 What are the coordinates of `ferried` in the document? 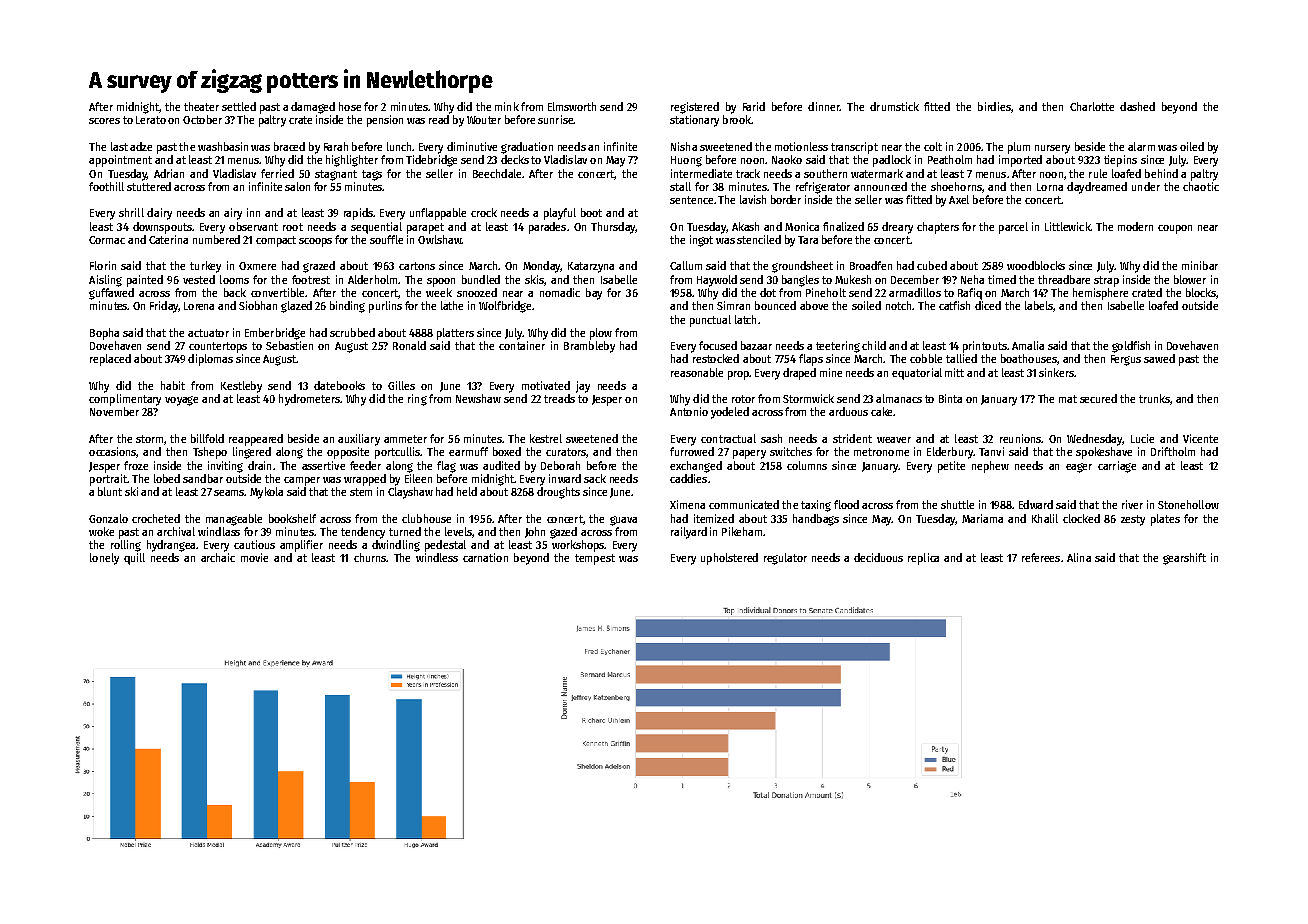 It's located at (277, 173).
